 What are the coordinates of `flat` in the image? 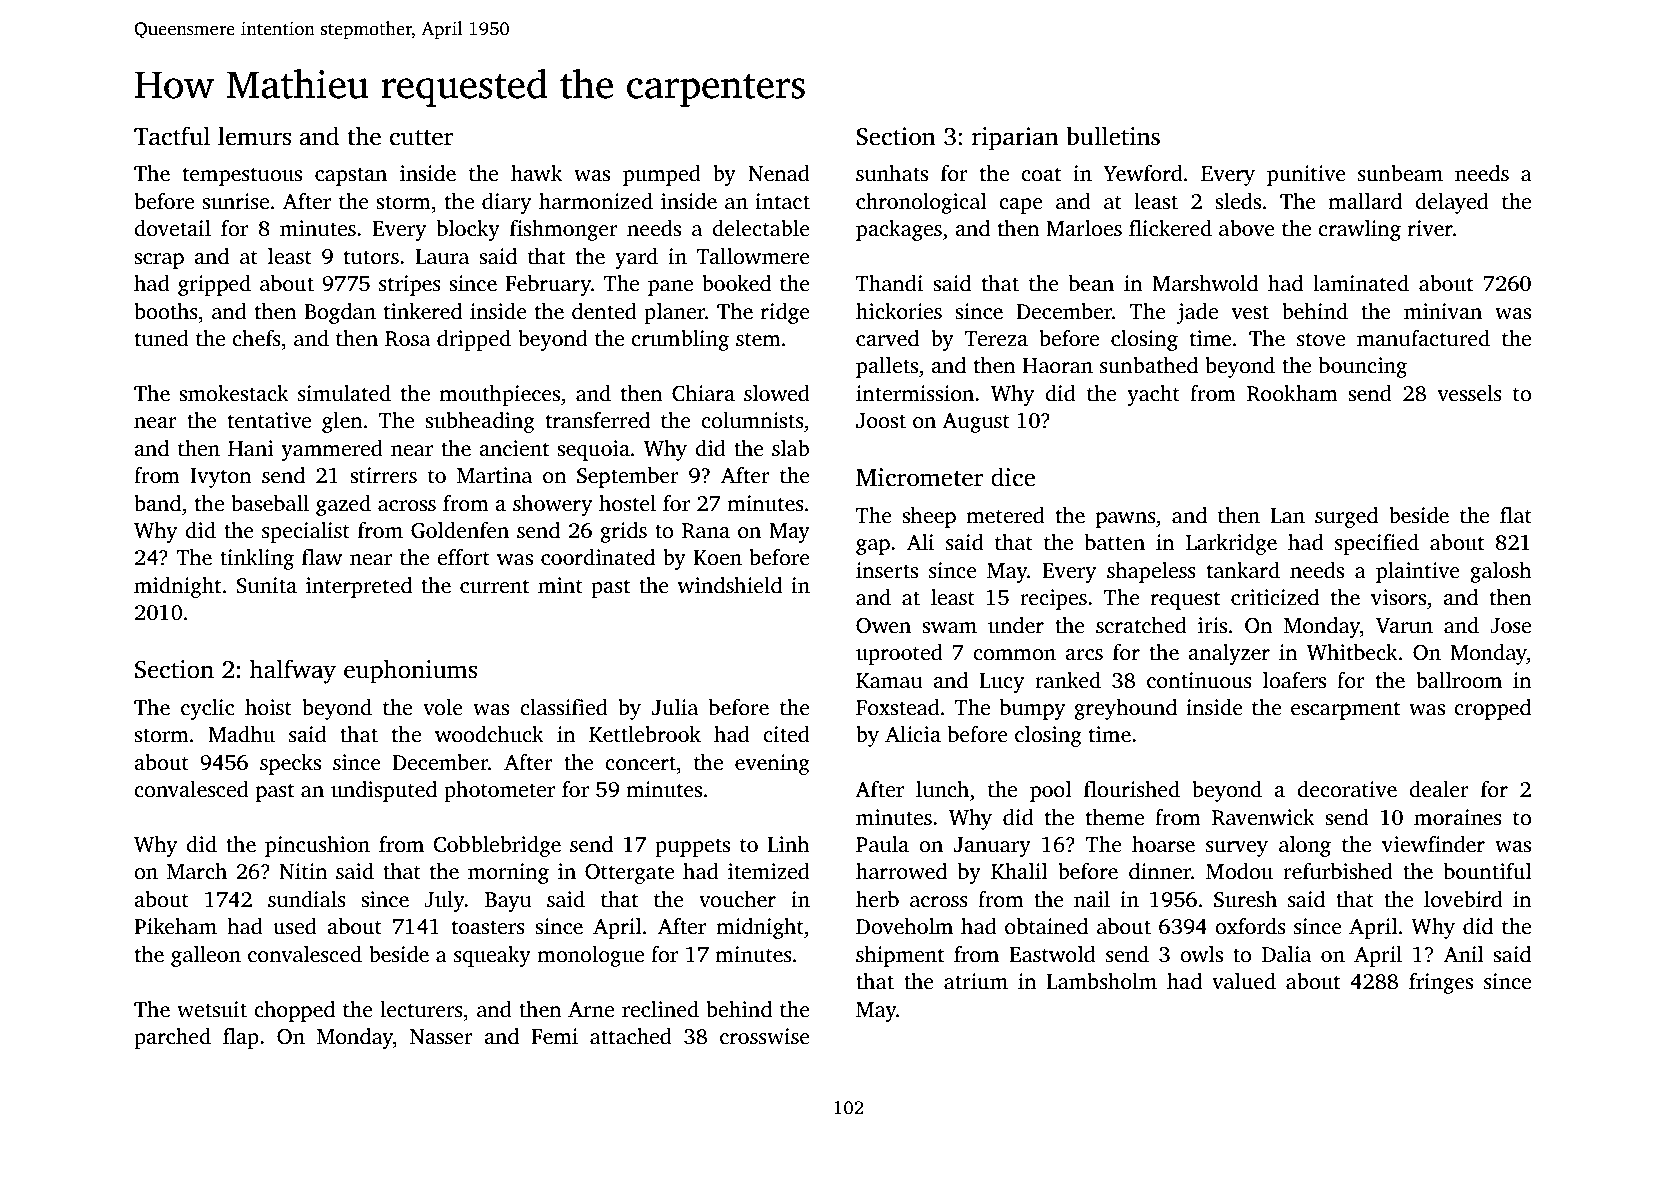 It's located at (1516, 515).
